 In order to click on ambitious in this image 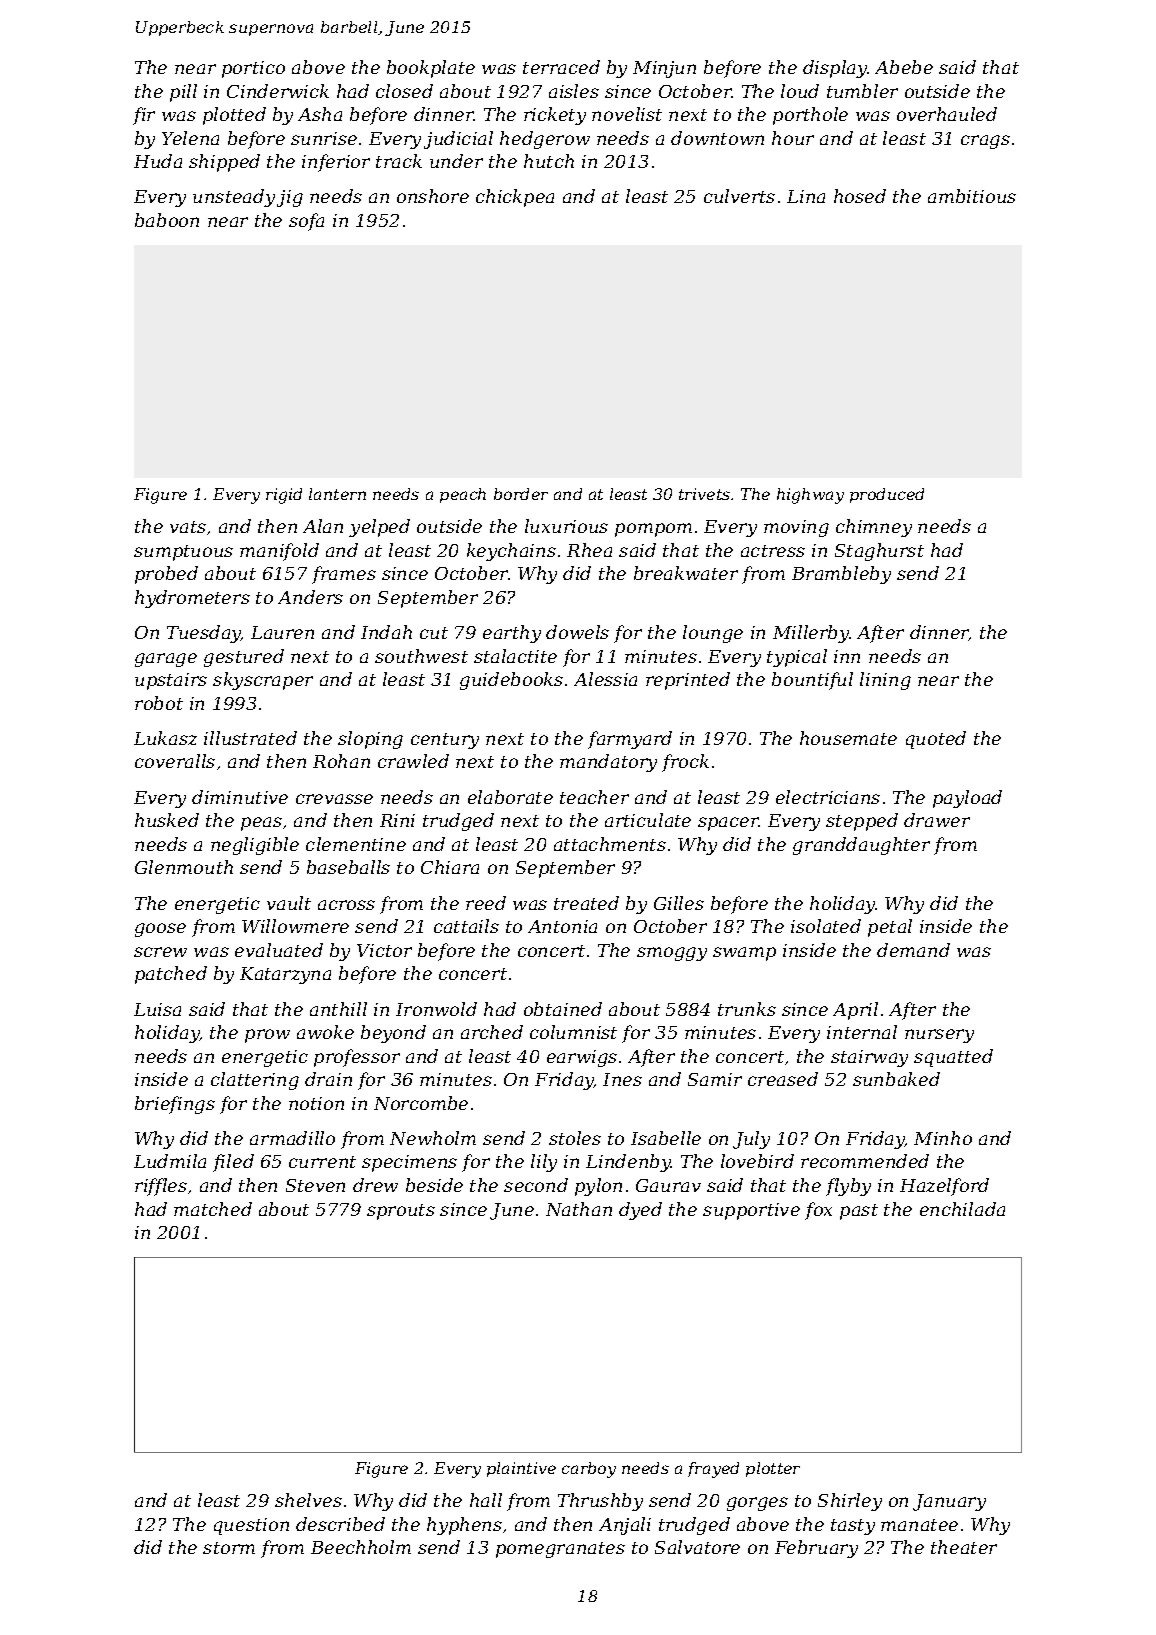, I will do `click(972, 196)`.
